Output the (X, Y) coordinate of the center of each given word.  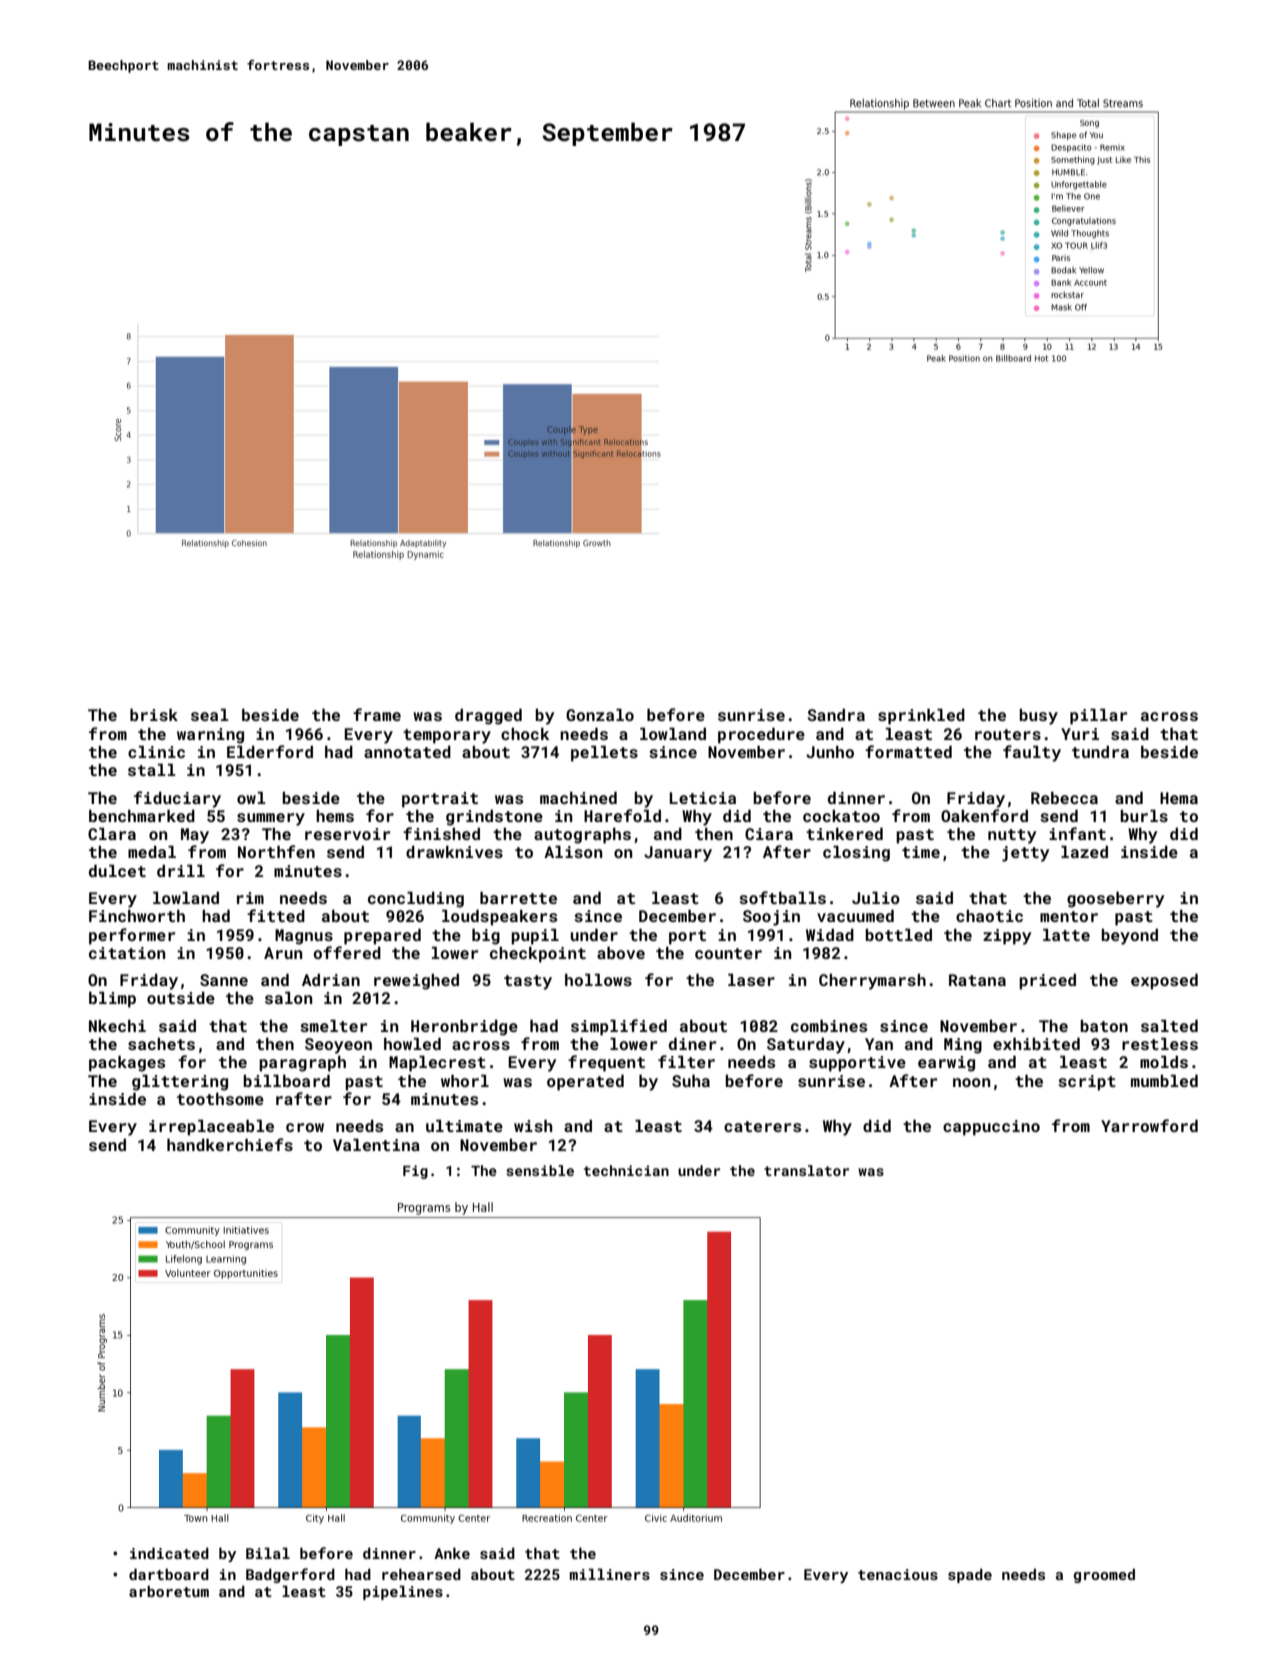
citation (127, 953)
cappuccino (991, 1128)
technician (626, 1170)
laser (751, 980)
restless (1160, 1044)
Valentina (376, 1145)
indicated (169, 1553)
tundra (1100, 752)
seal (210, 715)
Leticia (703, 798)
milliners (610, 1574)
